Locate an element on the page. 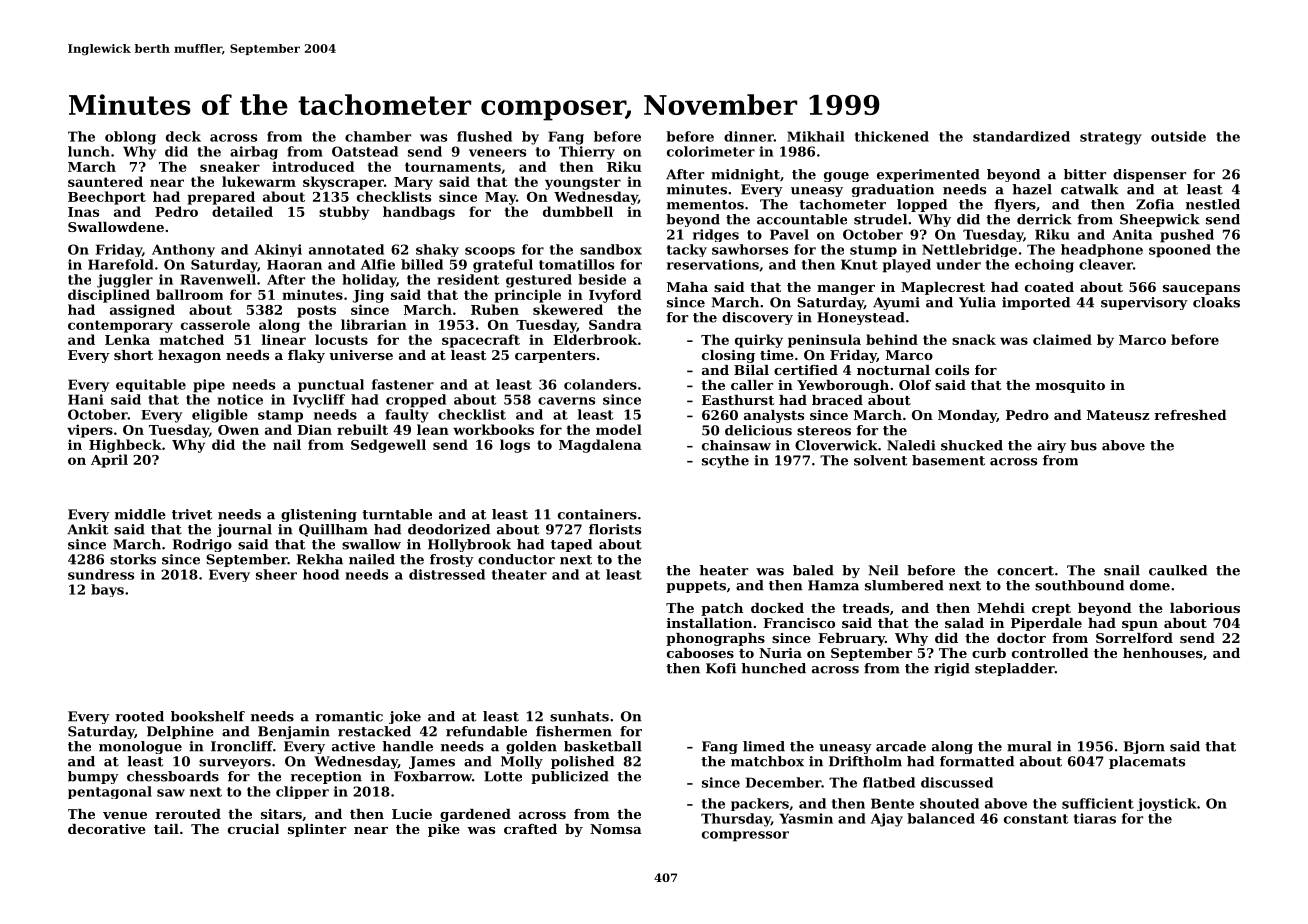 This image has width=1308, height=924. containers is located at coordinates (597, 514).
